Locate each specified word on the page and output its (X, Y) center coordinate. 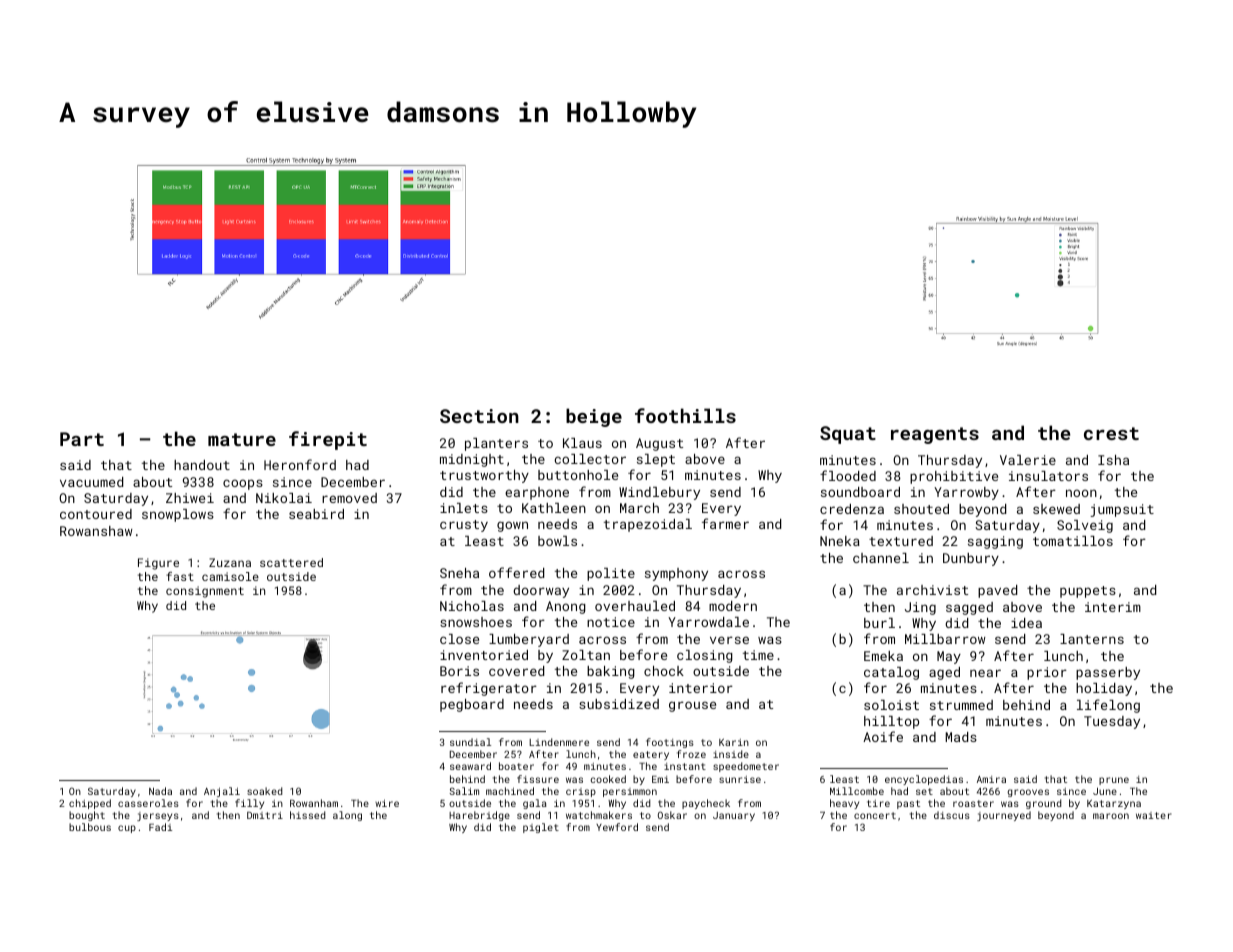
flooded (848, 475)
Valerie (1028, 460)
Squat (848, 435)
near (985, 673)
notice (611, 622)
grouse (692, 706)
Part (82, 439)
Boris (459, 671)
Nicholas (472, 606)
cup (127, 829)
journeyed (1004, 816)
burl (879, 623)
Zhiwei (190, 498)
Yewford (617, 827)
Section (479, 416)
